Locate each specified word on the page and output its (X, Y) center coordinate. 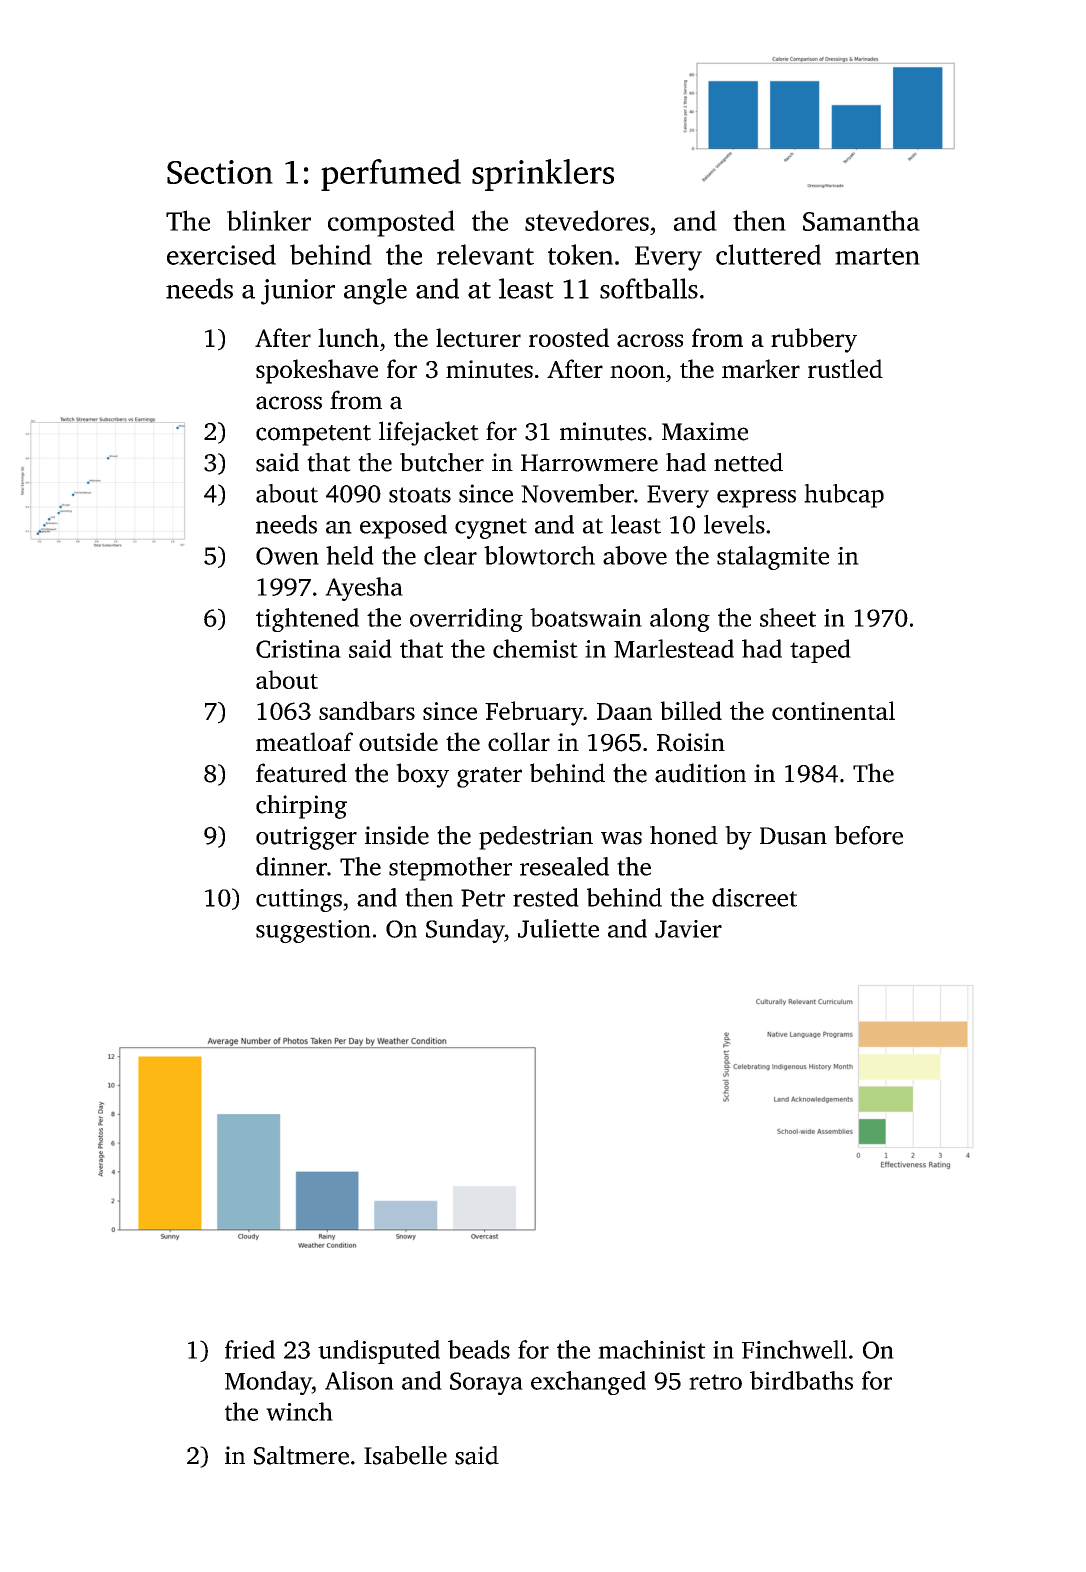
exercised (221, 254)
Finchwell (794, 1349)
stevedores (587, 220)
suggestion (313, 931)
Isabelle (405, 1455)
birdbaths (801, 1380)
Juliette (558, 928)
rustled (845, 368)
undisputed (379, 1352)
